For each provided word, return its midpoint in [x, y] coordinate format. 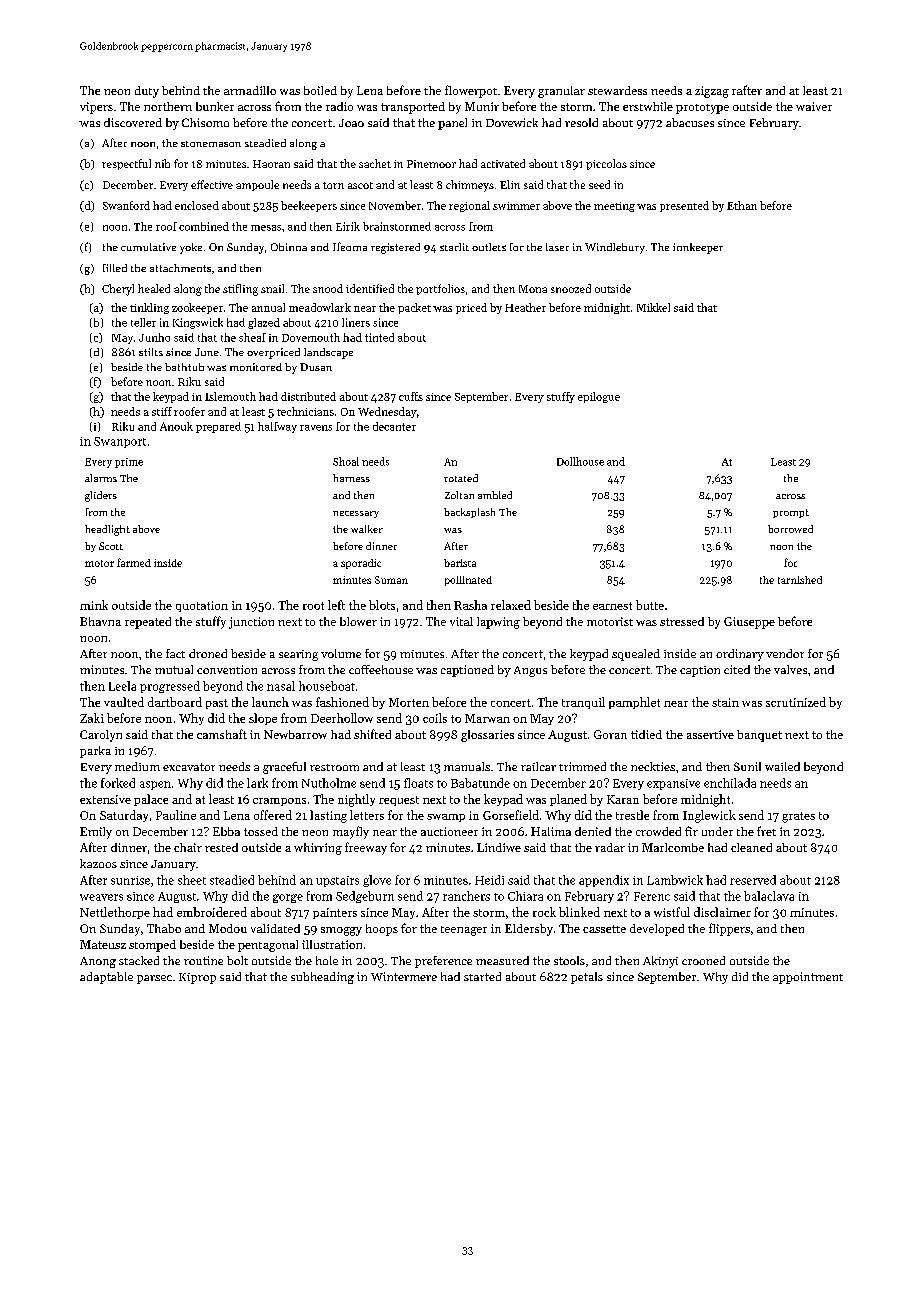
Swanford [126, 205]
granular [561, 92]
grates [798, 817]
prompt [791, 513]
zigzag [712, 92]
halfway [277, 427]
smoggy [341, 931]
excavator [189, 767]
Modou [228, 928]
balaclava [769, 896]
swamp [446, 818]
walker [367, 529]
